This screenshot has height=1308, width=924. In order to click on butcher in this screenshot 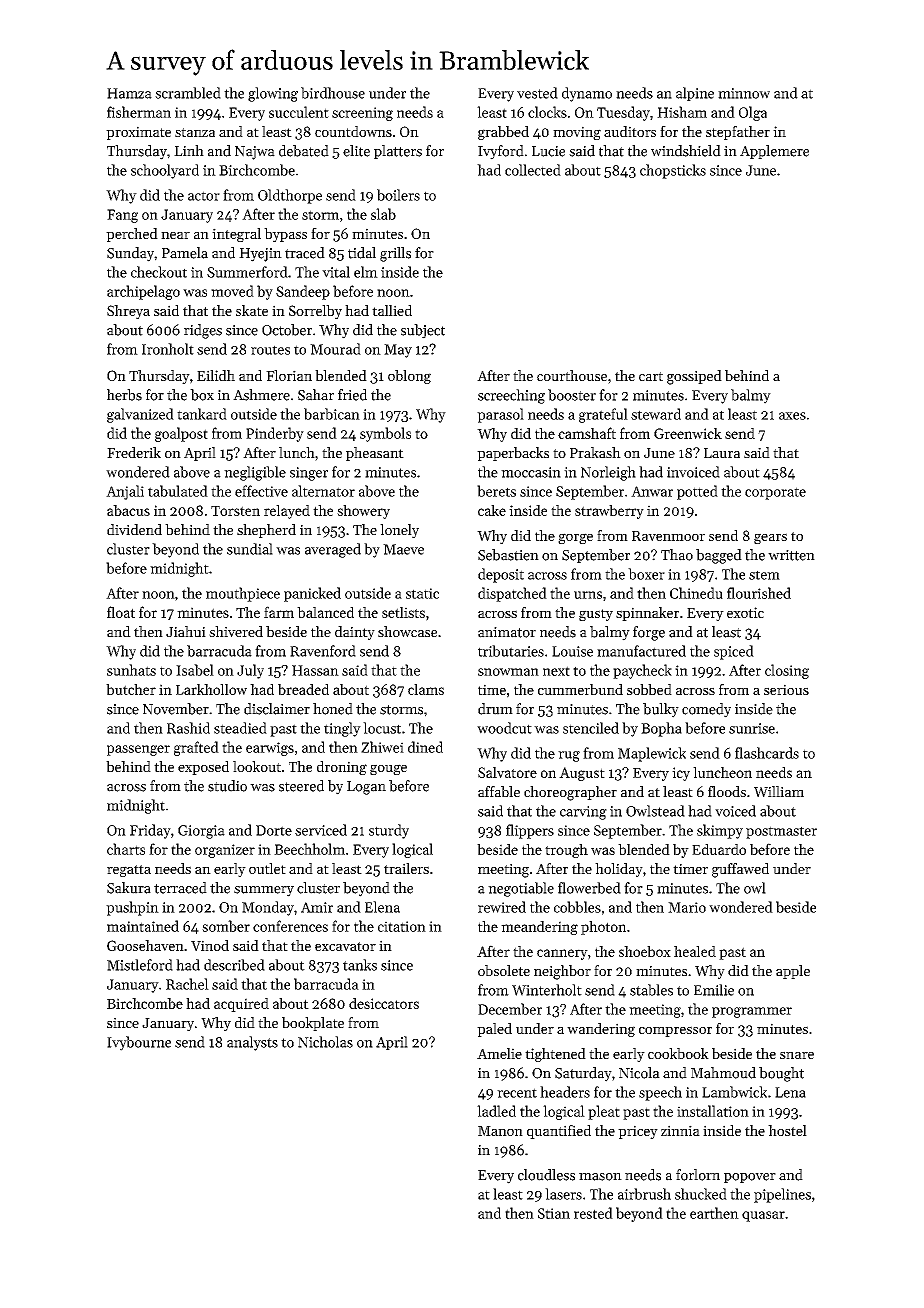, I will do `click(131, 689)`.
